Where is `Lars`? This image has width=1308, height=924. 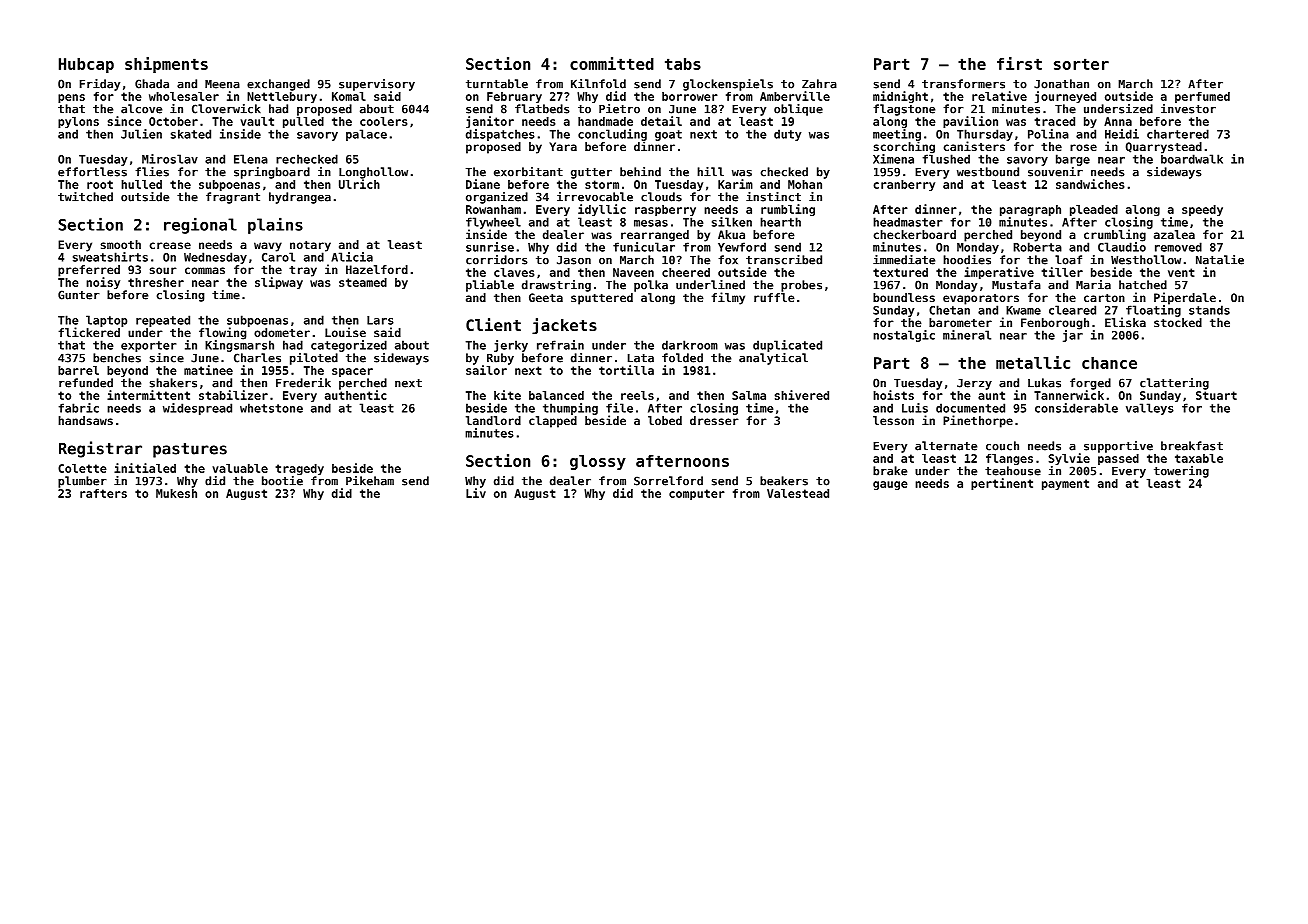 Lars is located at coordinates (380, 320).
